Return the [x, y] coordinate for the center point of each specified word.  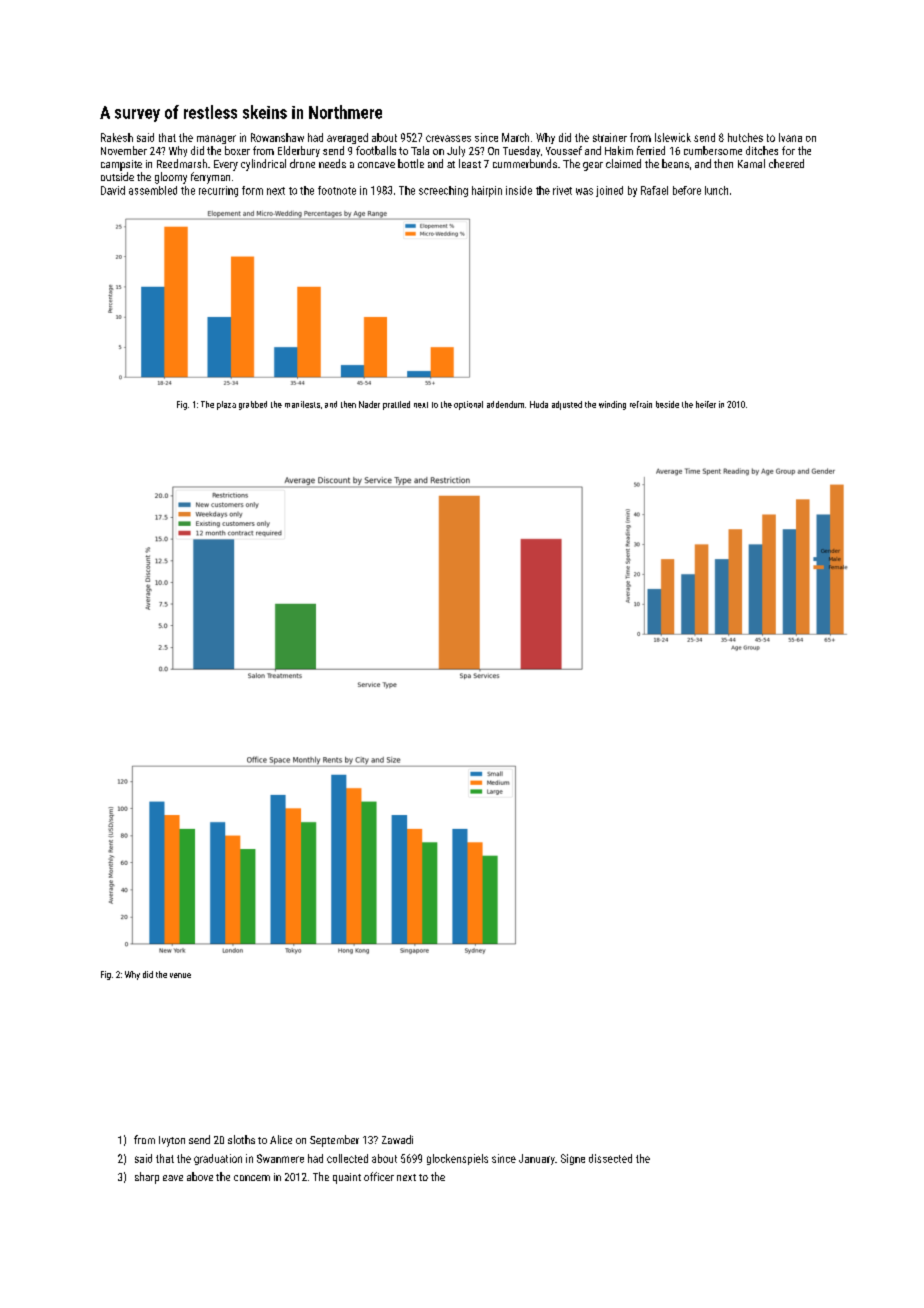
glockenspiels [457, 1159]
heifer [706, 404]
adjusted [567, 405]
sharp [147, 1178]
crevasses [448, 138]
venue [180, 975]
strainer [610, 137]
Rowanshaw [277, 137]
